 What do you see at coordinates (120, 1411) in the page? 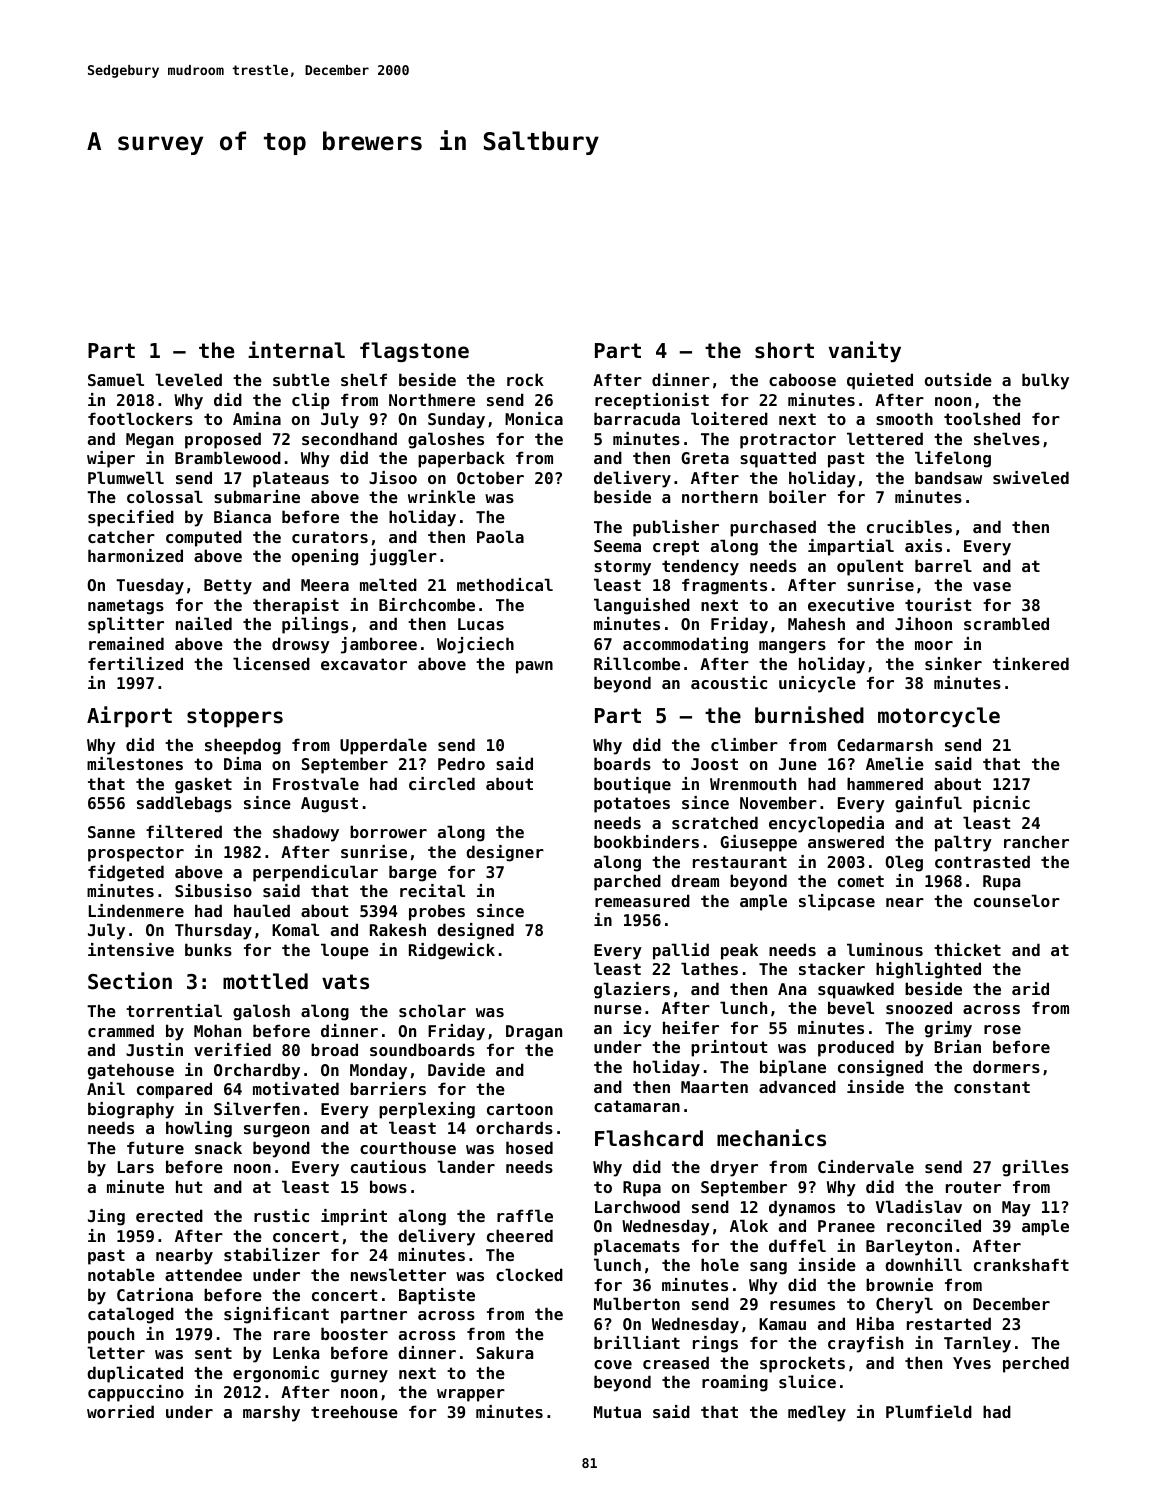
I see `worried` at bounding box center [120, 1411].
